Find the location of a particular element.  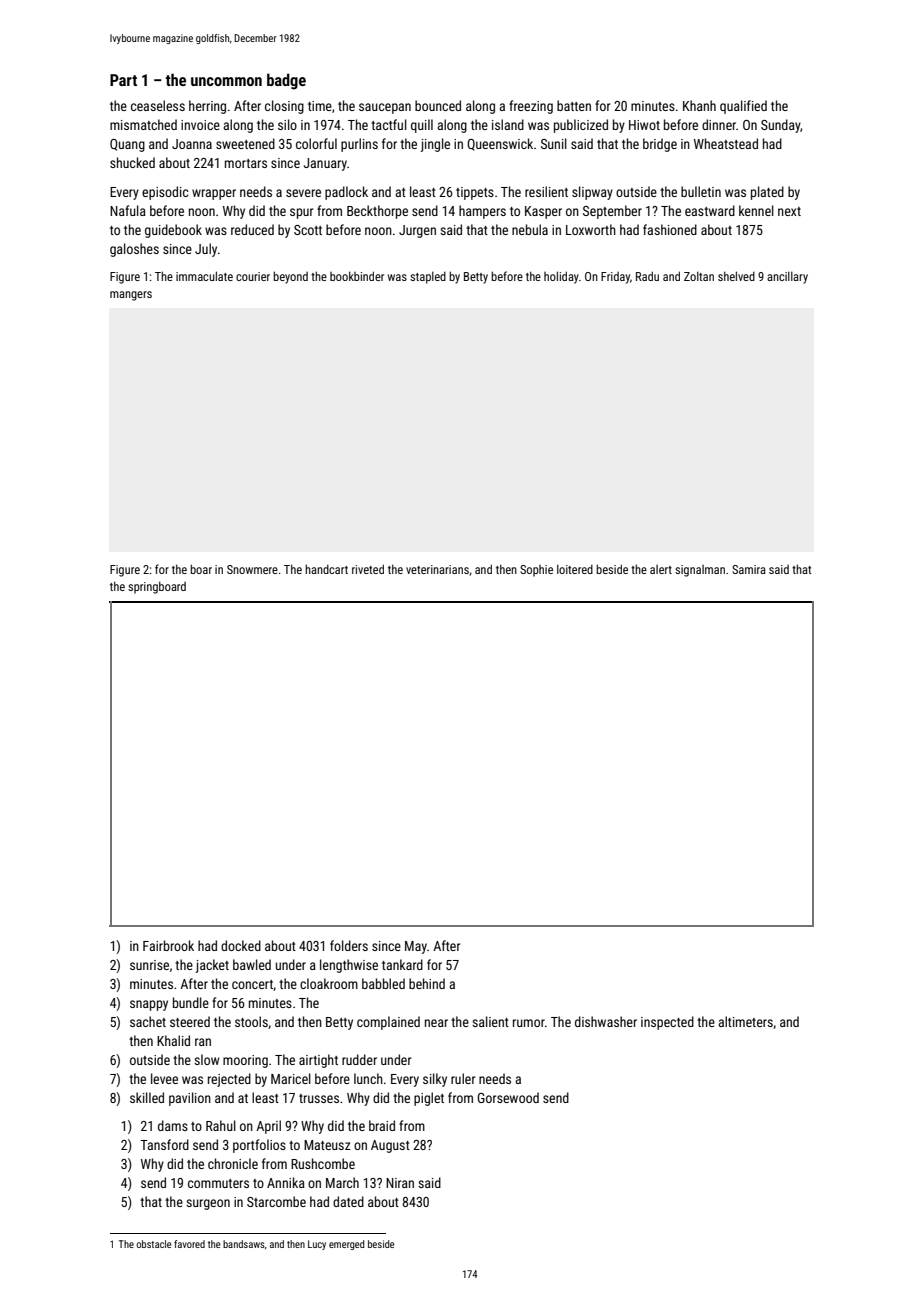

alert is located at coordinates (661, 569).
